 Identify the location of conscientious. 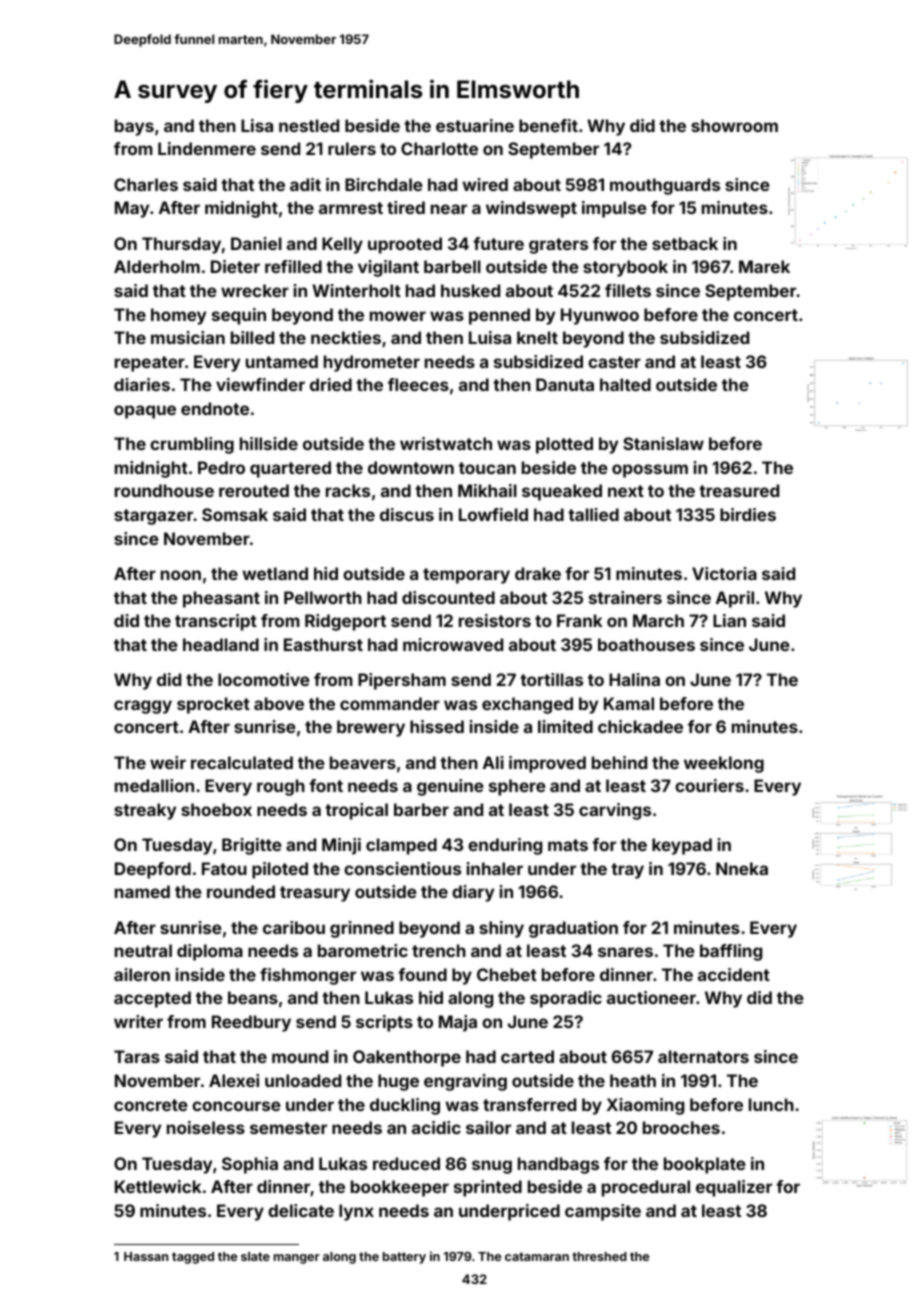
(402, 868).
